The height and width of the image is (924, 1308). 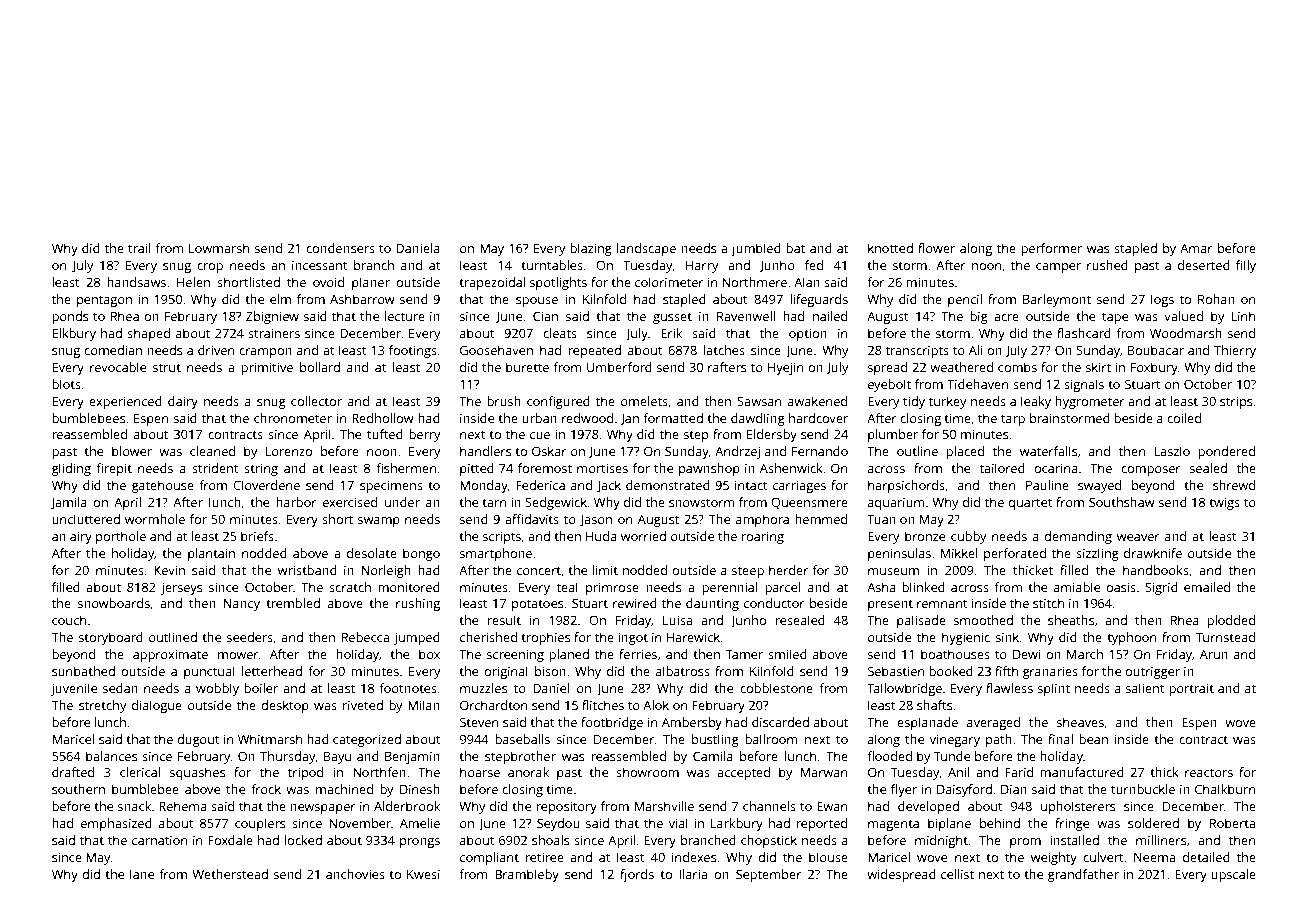 What do you see at coordinates (215, 468) in the image?
I see `strident` at bounding box center [215, 468].
